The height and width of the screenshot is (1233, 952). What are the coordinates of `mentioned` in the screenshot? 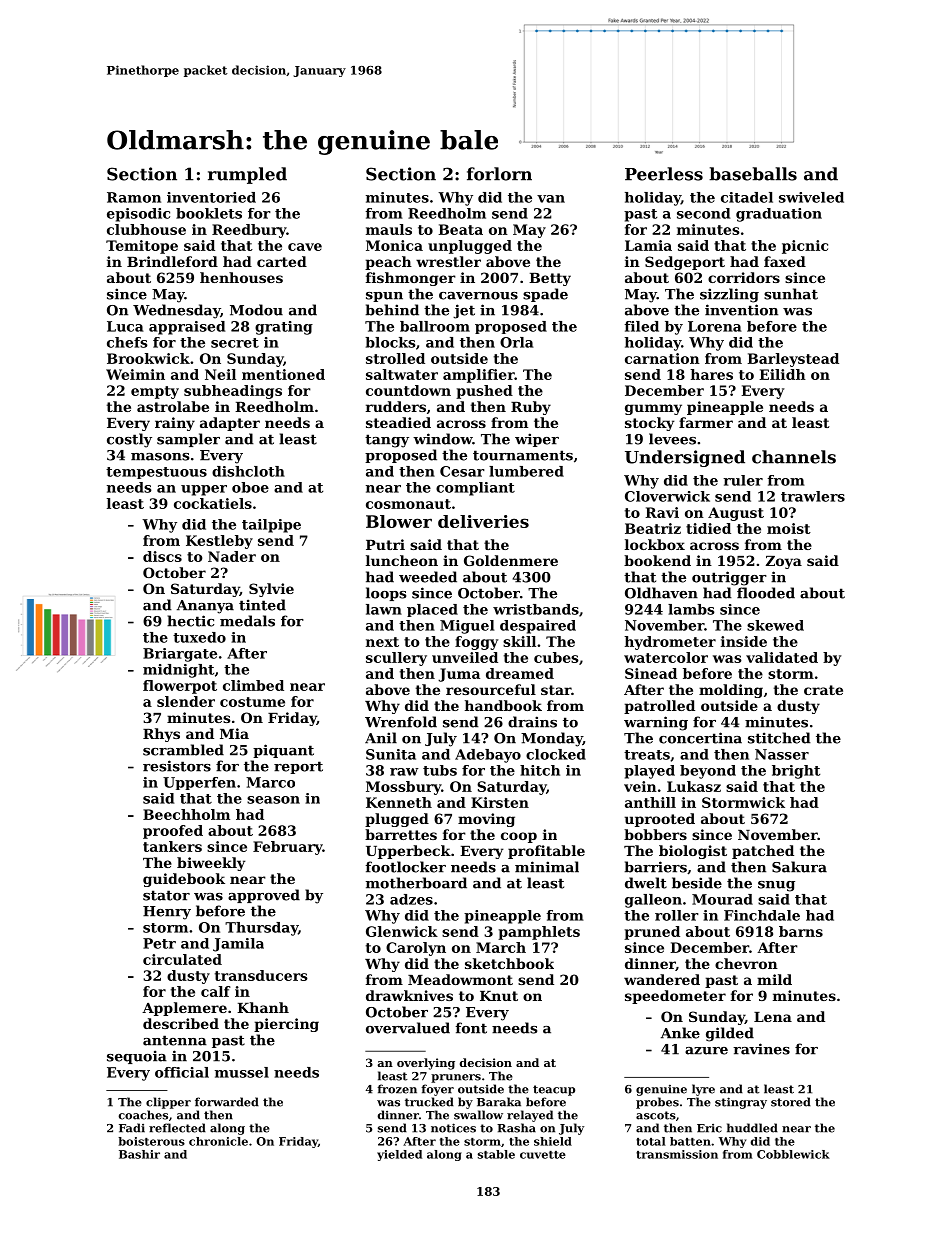 It's located at (283, 374).
